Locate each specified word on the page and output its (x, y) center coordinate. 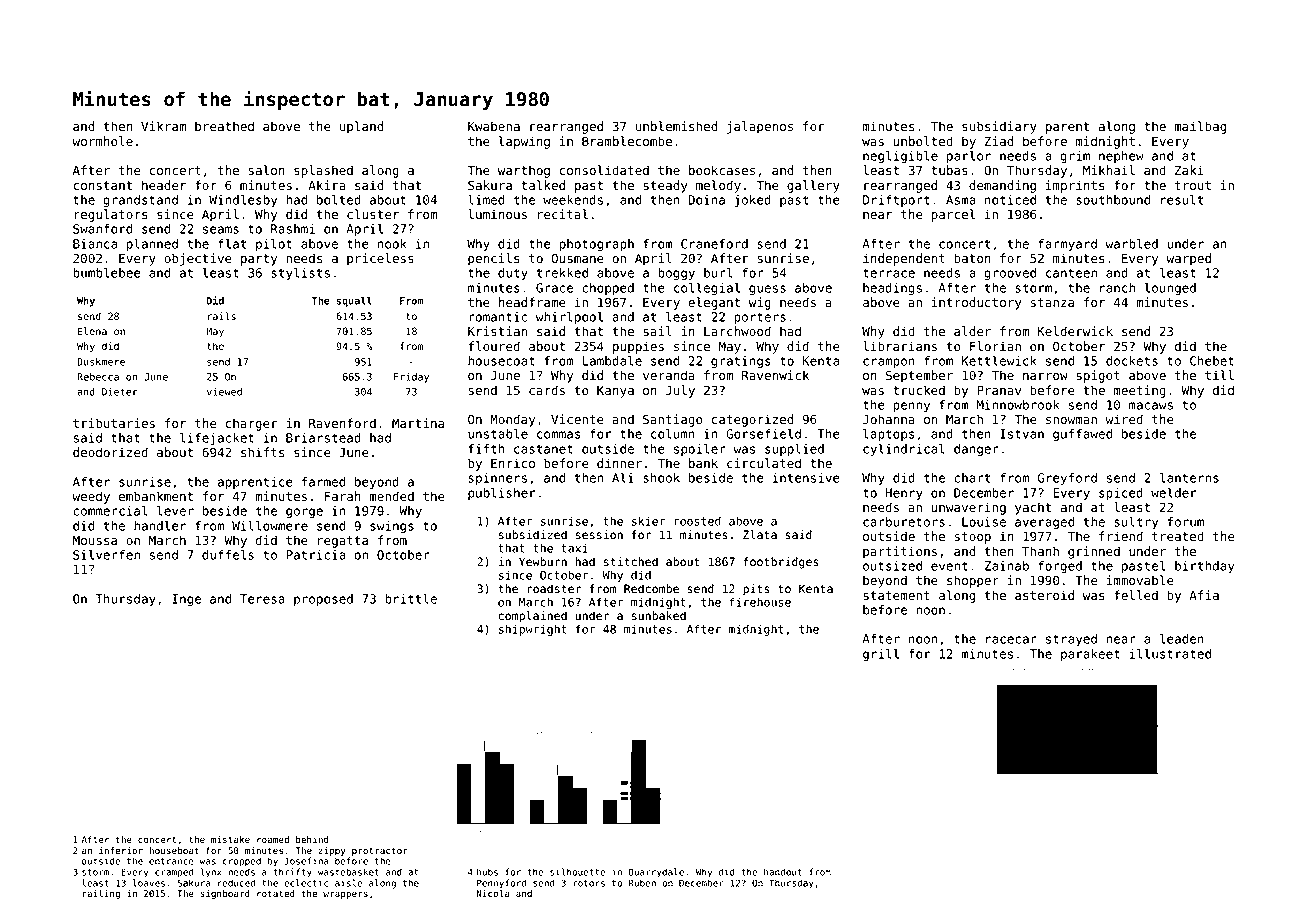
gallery (813, 186)
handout (783, 872)
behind (312, 839)
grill (881, 655)
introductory (977, 303)
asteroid (1044, 595)
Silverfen (106, 555)
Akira (327, 185)
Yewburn (543, 561)
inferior (121, 850)
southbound (1113, 200)
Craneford (714, 244)
